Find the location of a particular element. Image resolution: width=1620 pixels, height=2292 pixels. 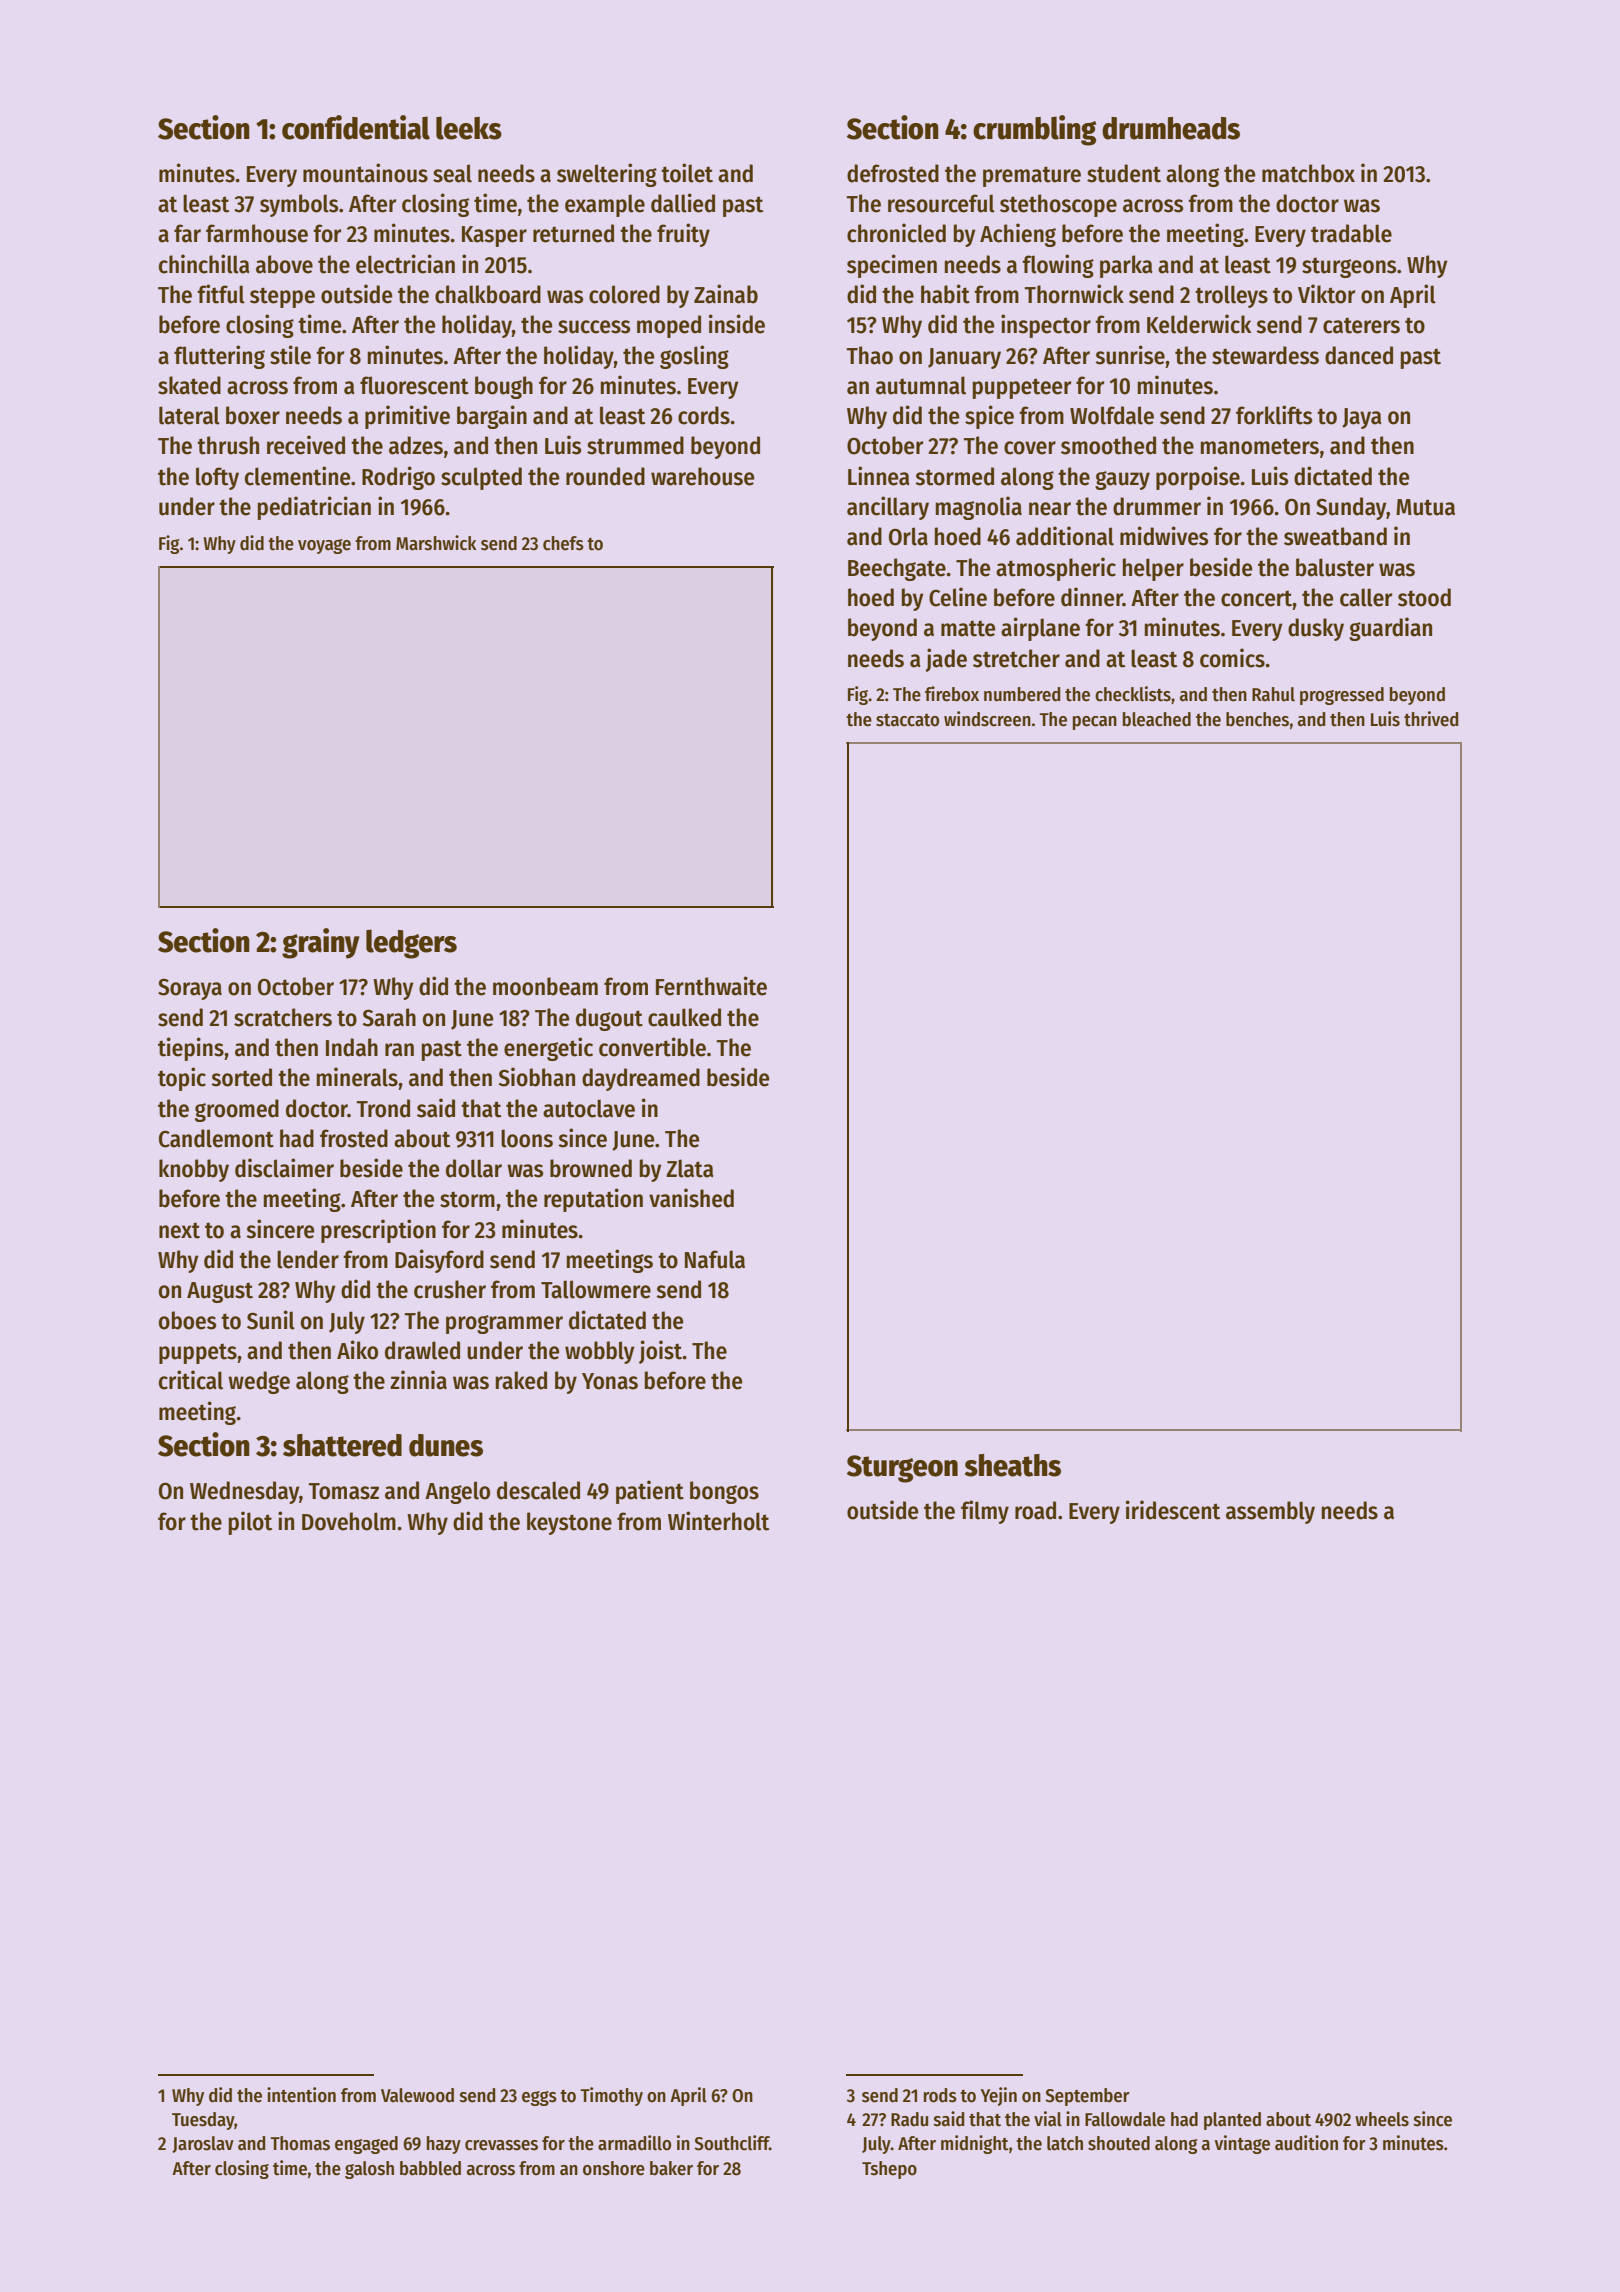

cords is located at coordinates (704, 415).
